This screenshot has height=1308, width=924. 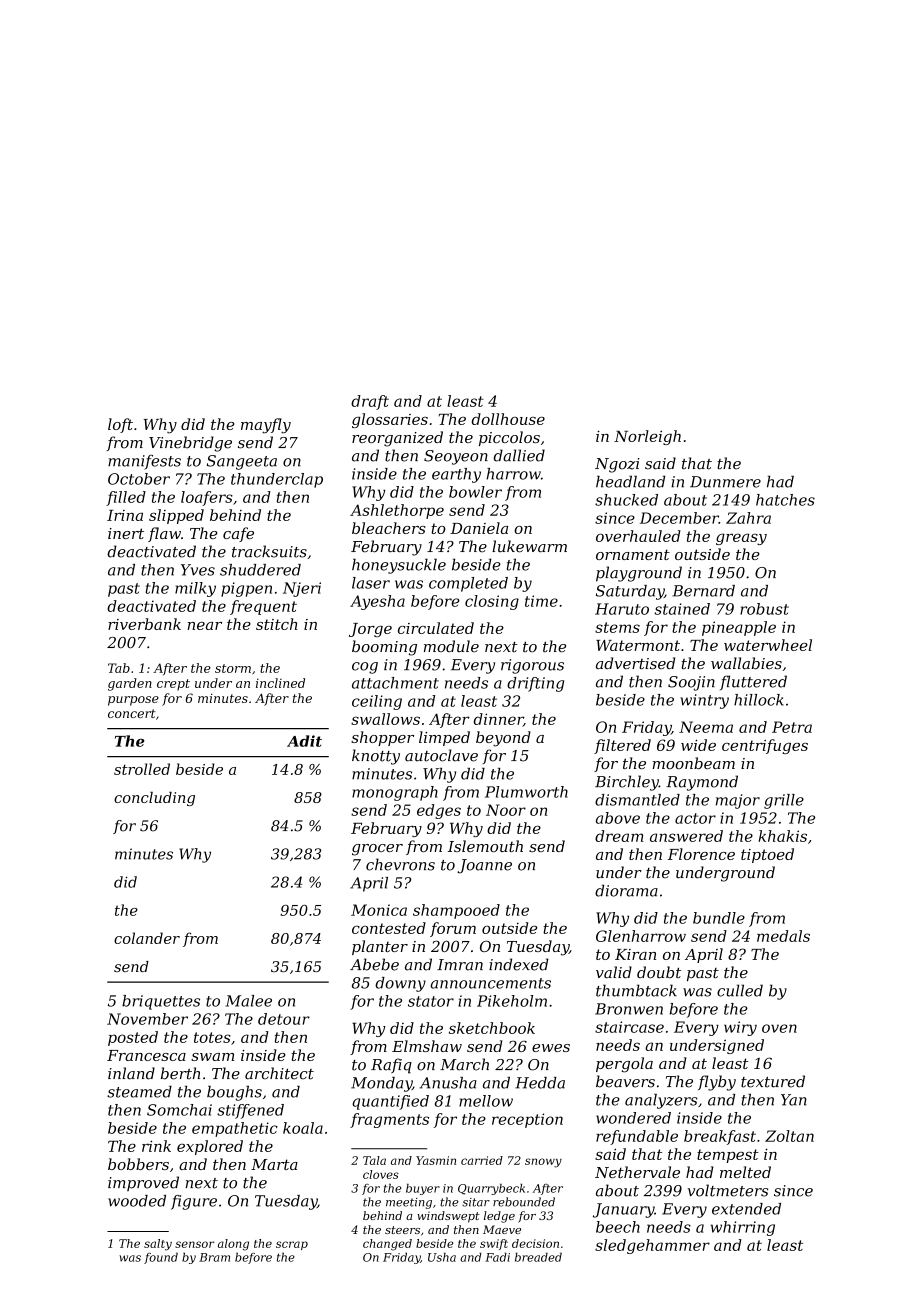 I want to click on dinner, so click(x=498, y=720).
